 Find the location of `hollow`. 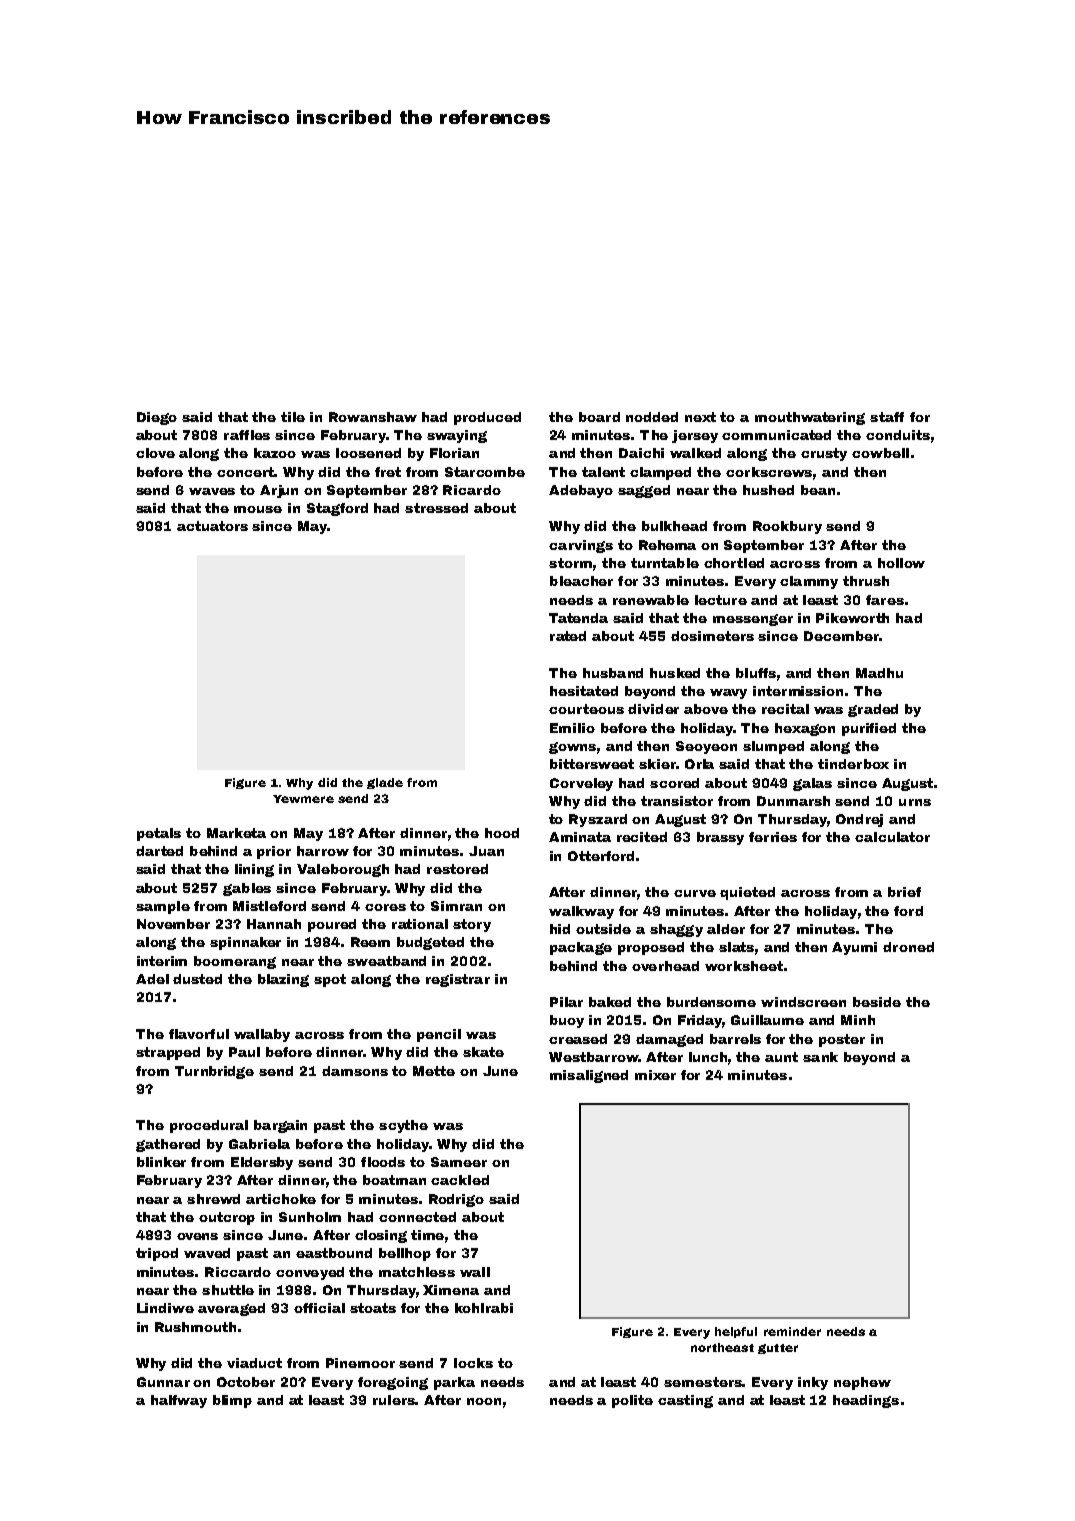

hollow is located at coordinates (901, 563).
